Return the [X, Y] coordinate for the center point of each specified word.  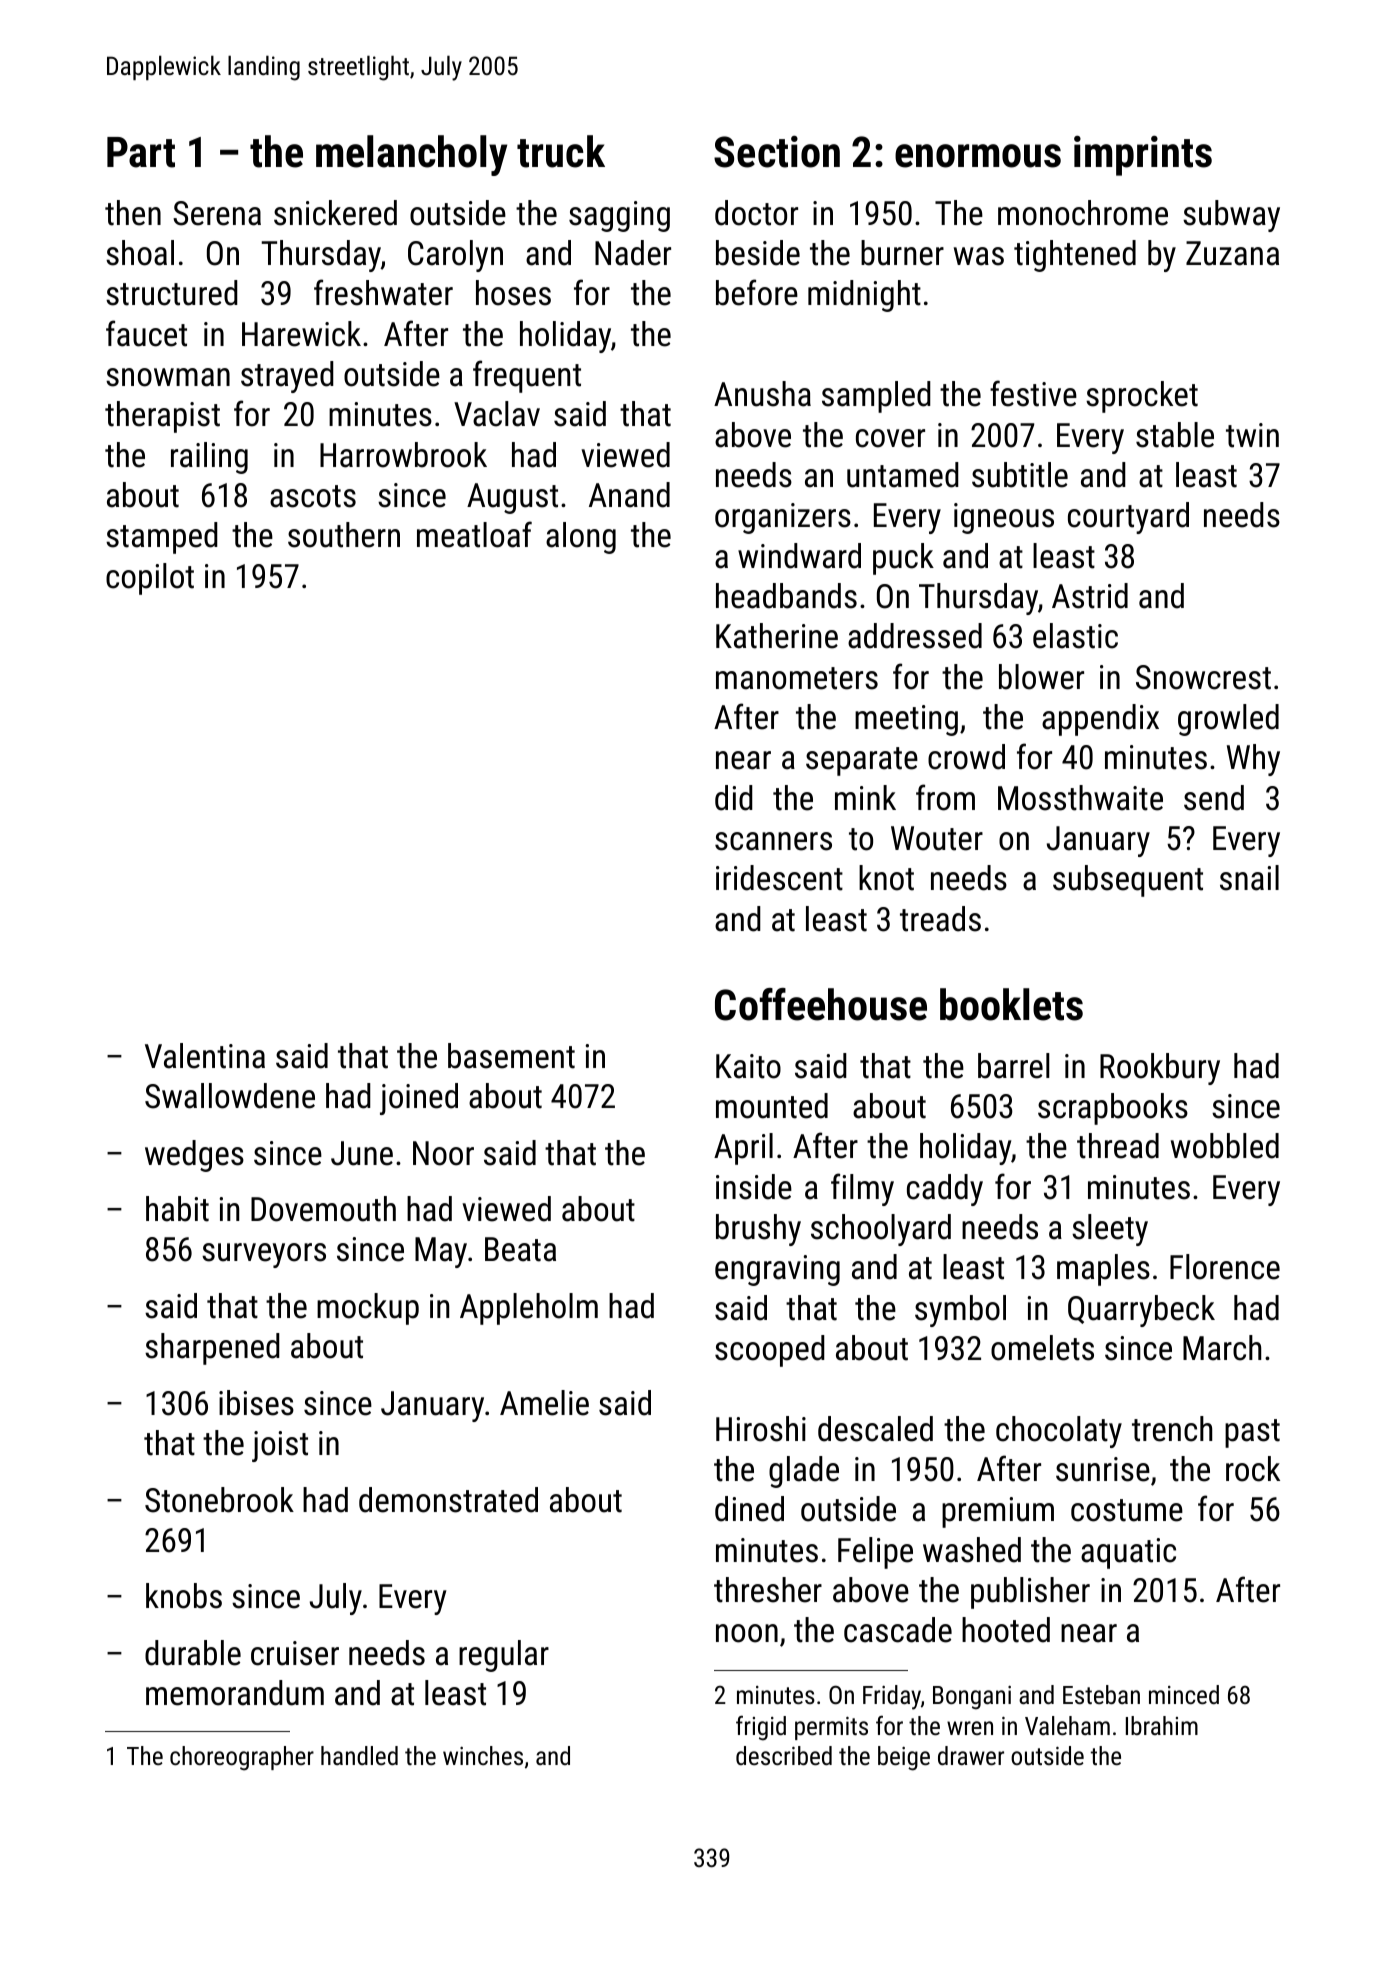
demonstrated [448, 1500]
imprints [1143, 156]
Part [141, 152]
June [362, 1153]
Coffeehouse [821, 1004]
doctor [756, 213]
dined [749, 1509]
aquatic [1128, 1553]
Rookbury [1160, 1069]
